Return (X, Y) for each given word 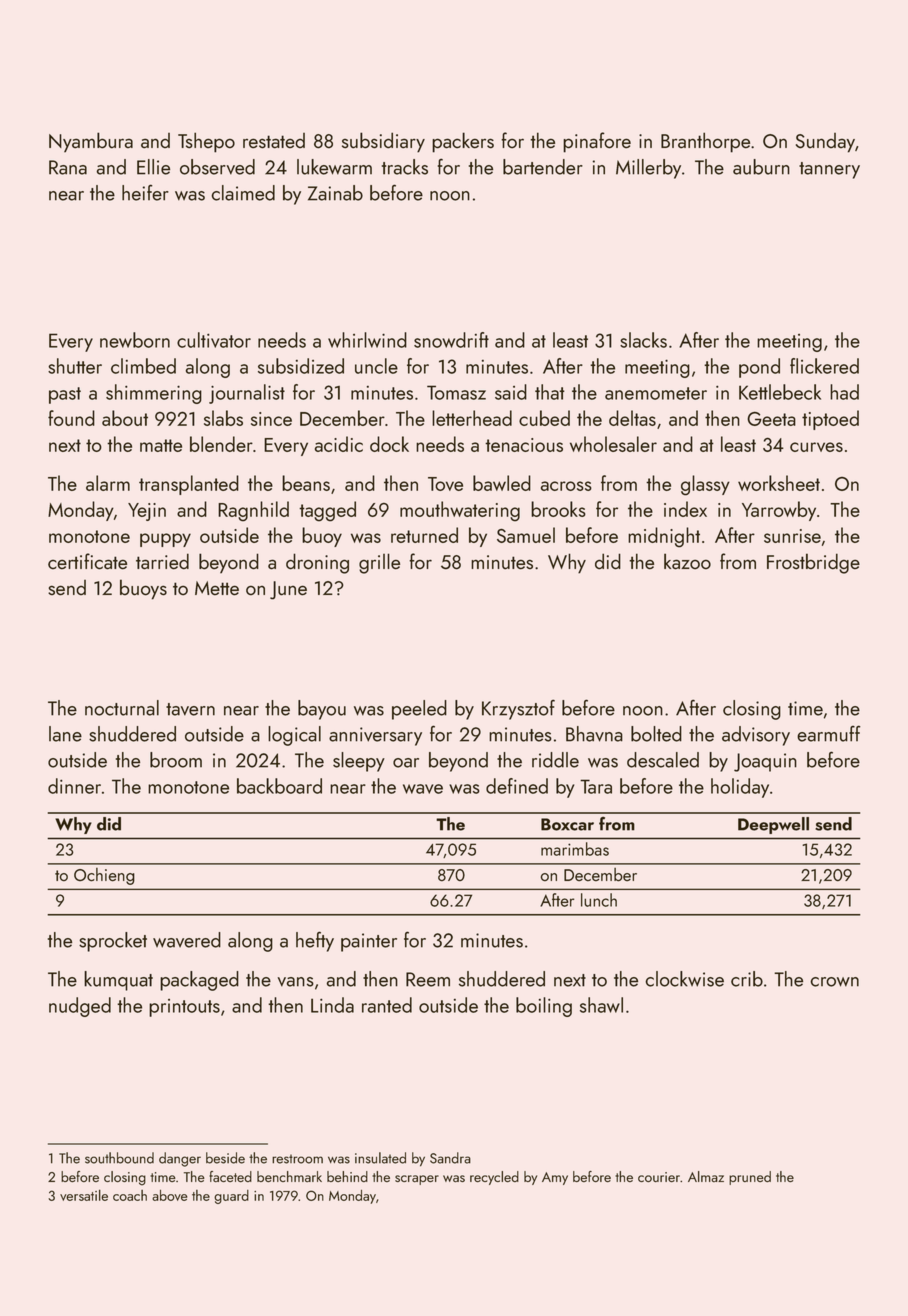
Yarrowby (779, 511)
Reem (428, 979)
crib (747, 979)
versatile (84, 1195)
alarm (108, 483)
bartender (543, 167)
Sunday (825, 143)
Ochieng (104, 876)
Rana (68, 167)
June (288, 590)
